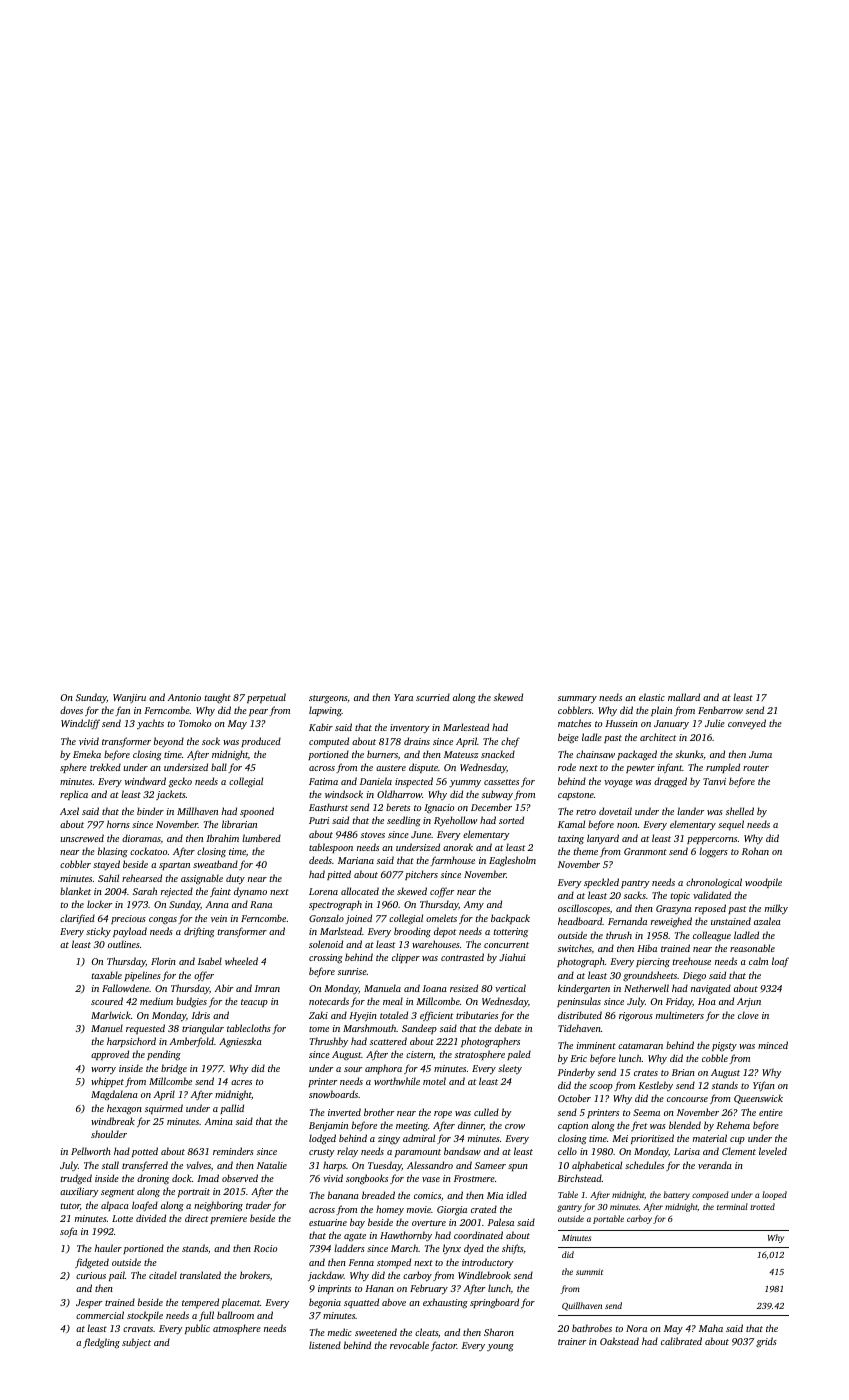 The height and width of the document is (1400, 849). What do you see at coordinates (70, 1207) in the document?
I see `tutor` at bounding box center [70, 1207].
